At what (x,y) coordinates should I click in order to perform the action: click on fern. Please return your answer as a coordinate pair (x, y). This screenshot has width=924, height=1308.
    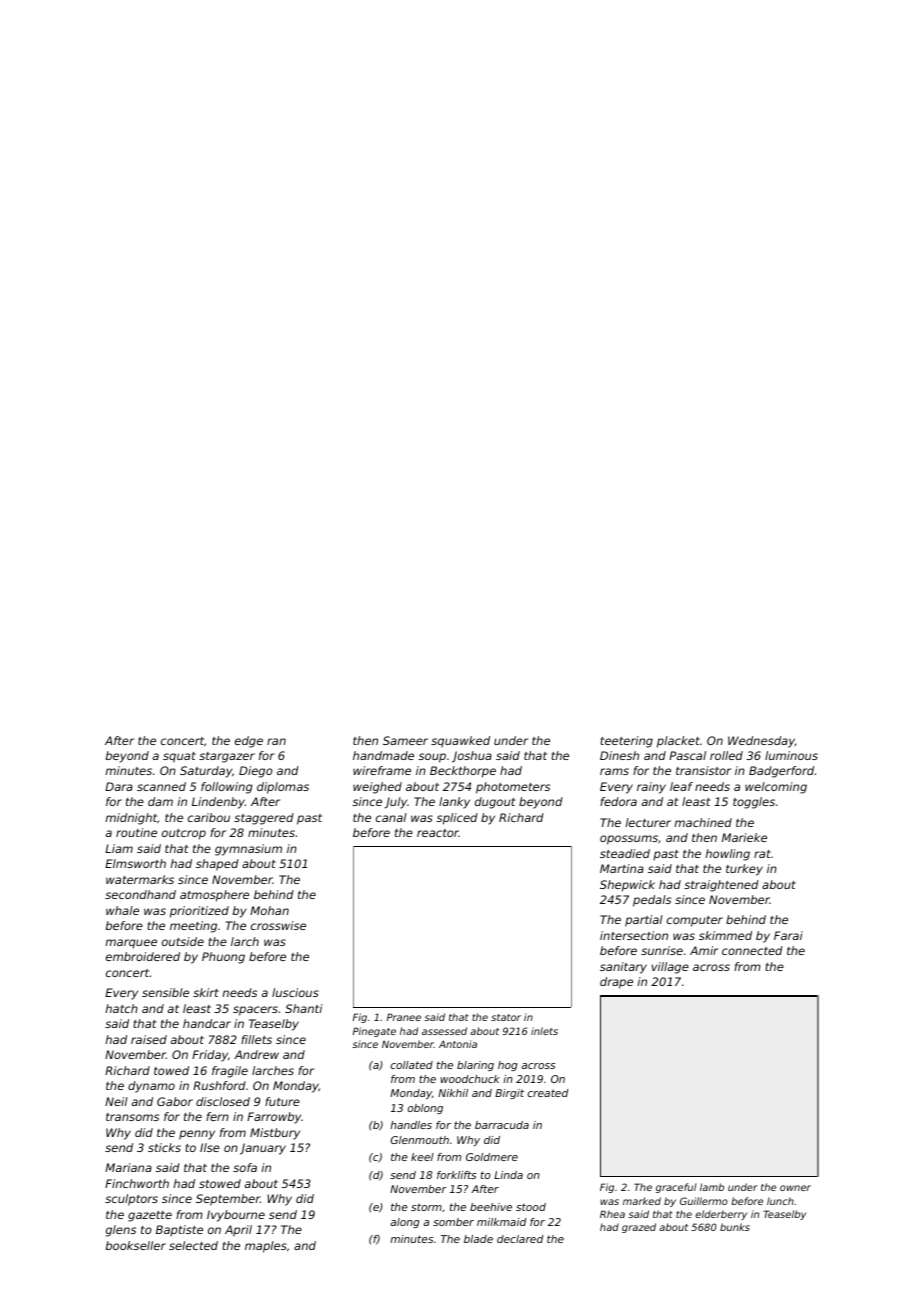
    Looking at the image, I should click on (217, 1116).
